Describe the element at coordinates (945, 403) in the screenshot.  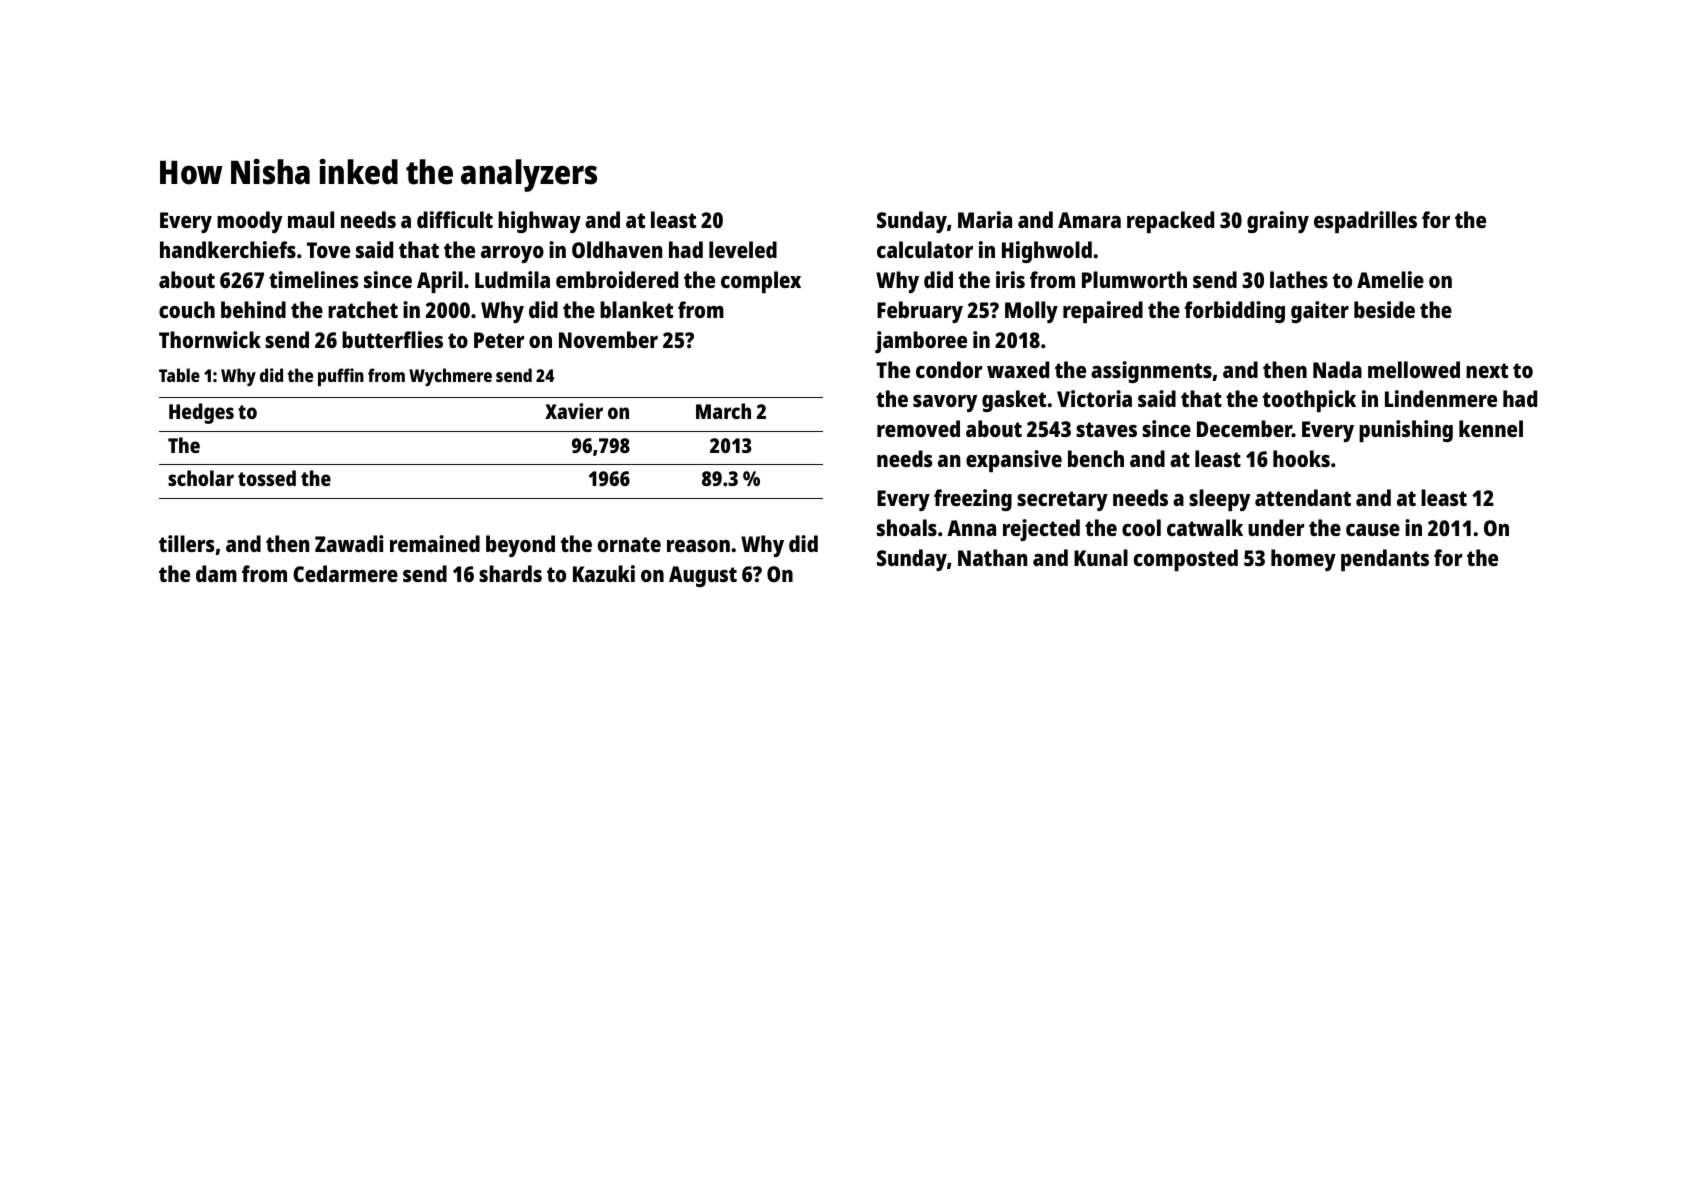
I see `savory` at that location.
